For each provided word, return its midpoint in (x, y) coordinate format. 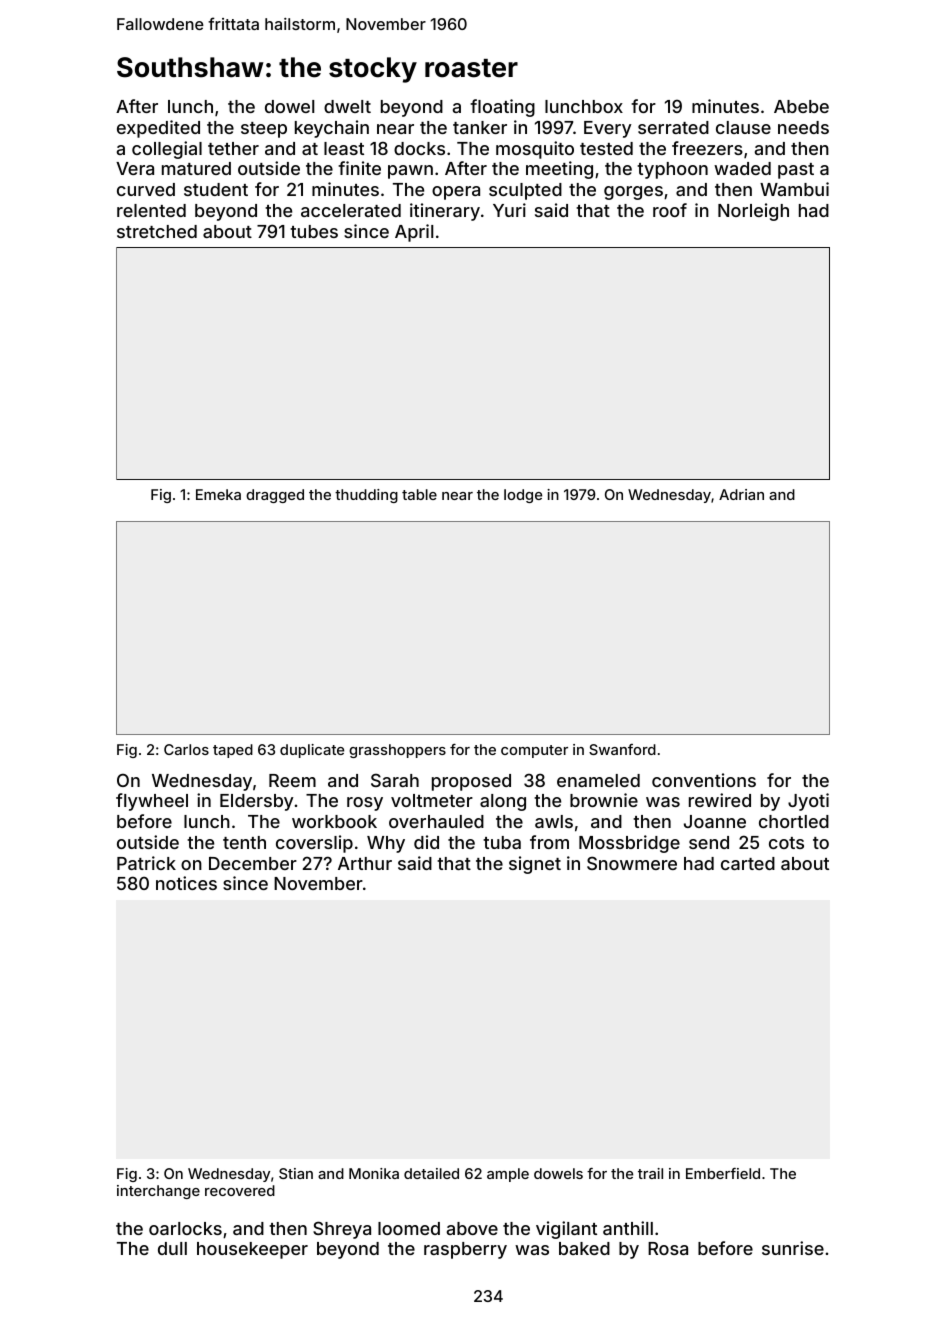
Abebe (801, 106)
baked (584, 1248)
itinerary (445, 212)
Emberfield (723, 1173)
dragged (275, 496)
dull (172, 1248)
